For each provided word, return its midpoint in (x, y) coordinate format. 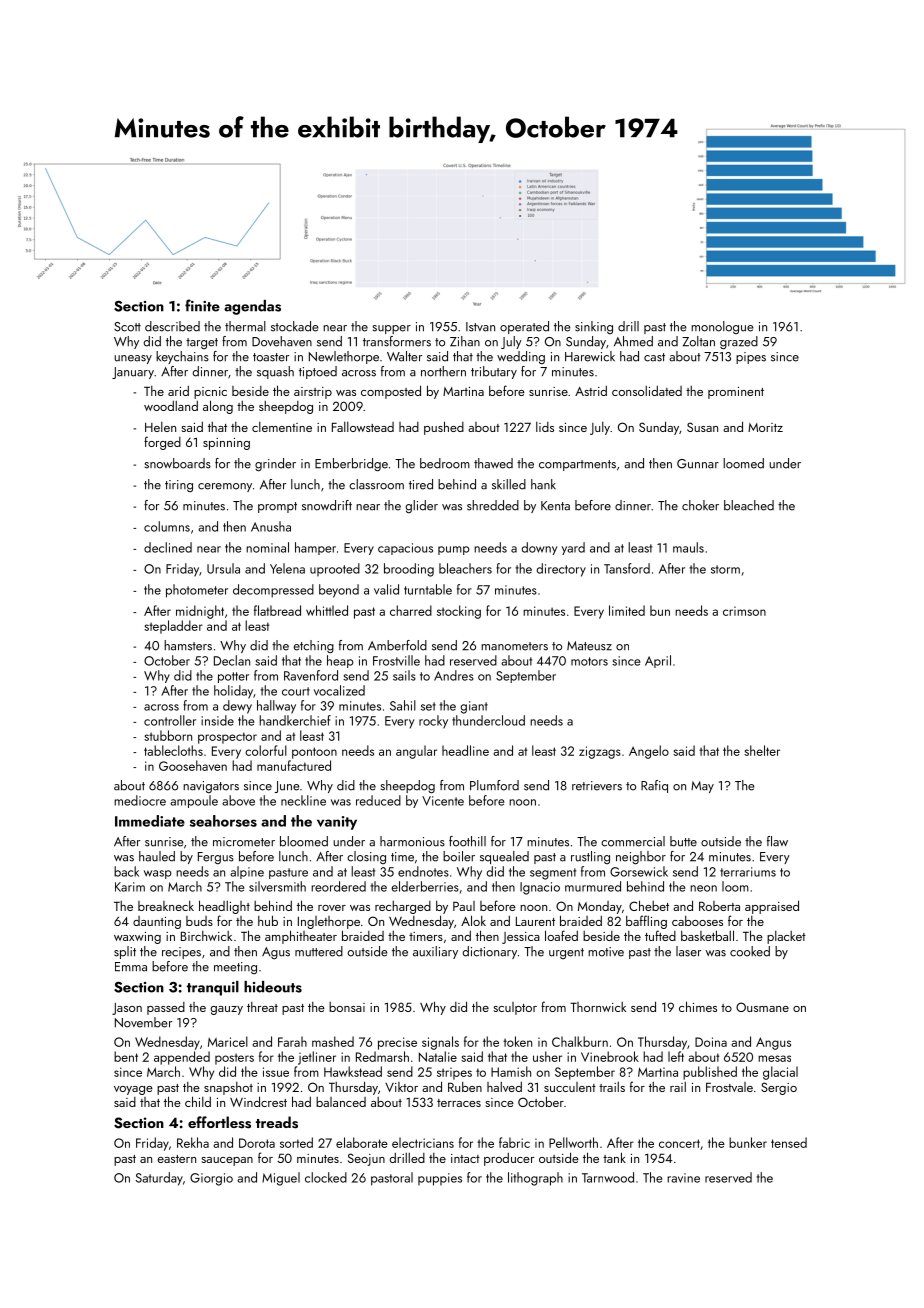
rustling (590, 857)
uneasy (133, 359)
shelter (762, 750)
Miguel (281, 1179)
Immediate (150, 821)
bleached (749, 505)
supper (392, 329)
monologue (722, 327)
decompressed (273, 591)
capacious (405, 549)
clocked (326, 1177)
